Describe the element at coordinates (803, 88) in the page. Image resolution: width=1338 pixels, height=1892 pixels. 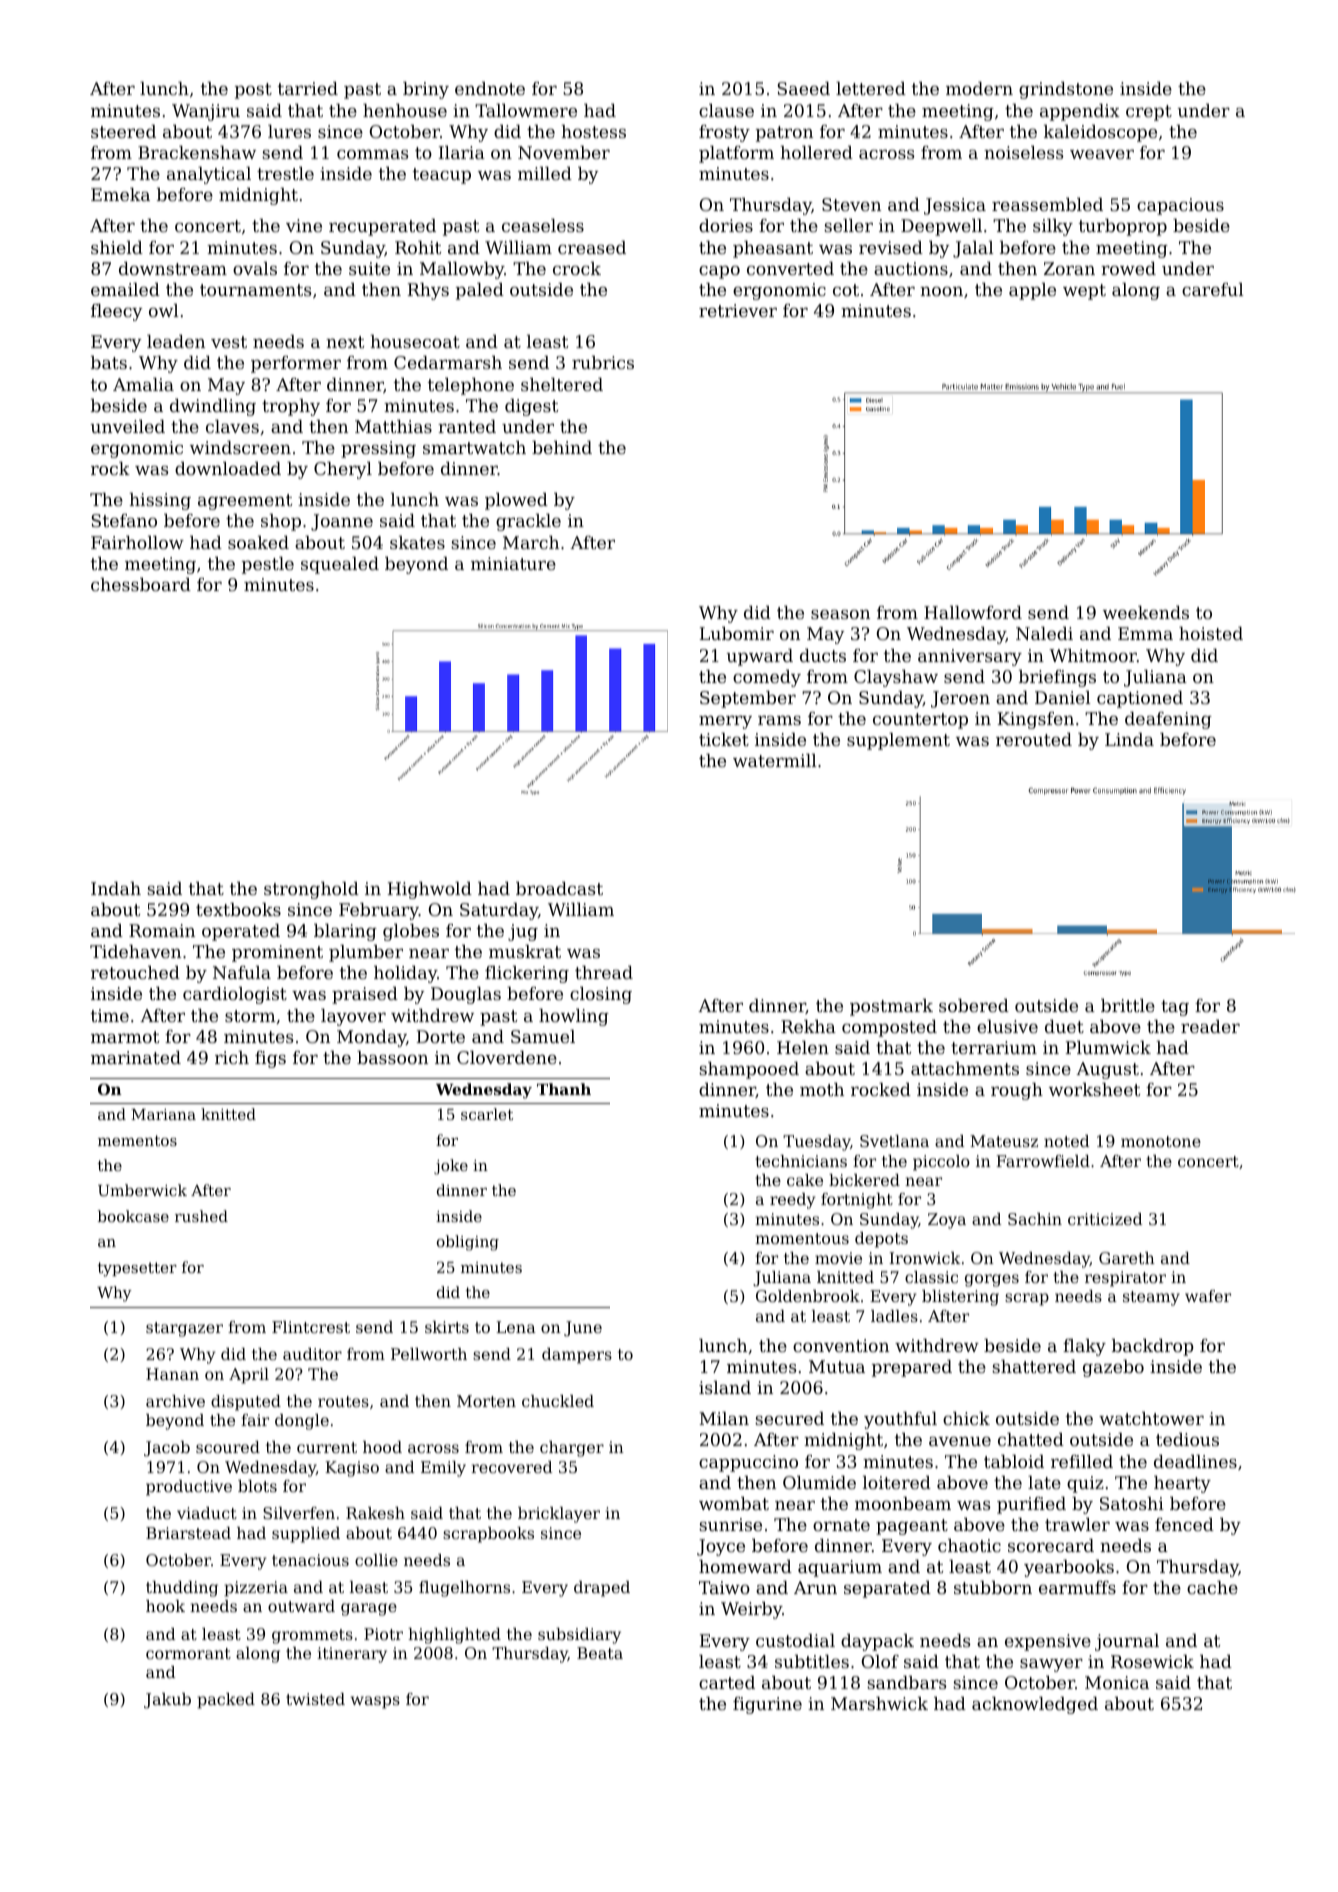
I see `Saeed` at that location.
